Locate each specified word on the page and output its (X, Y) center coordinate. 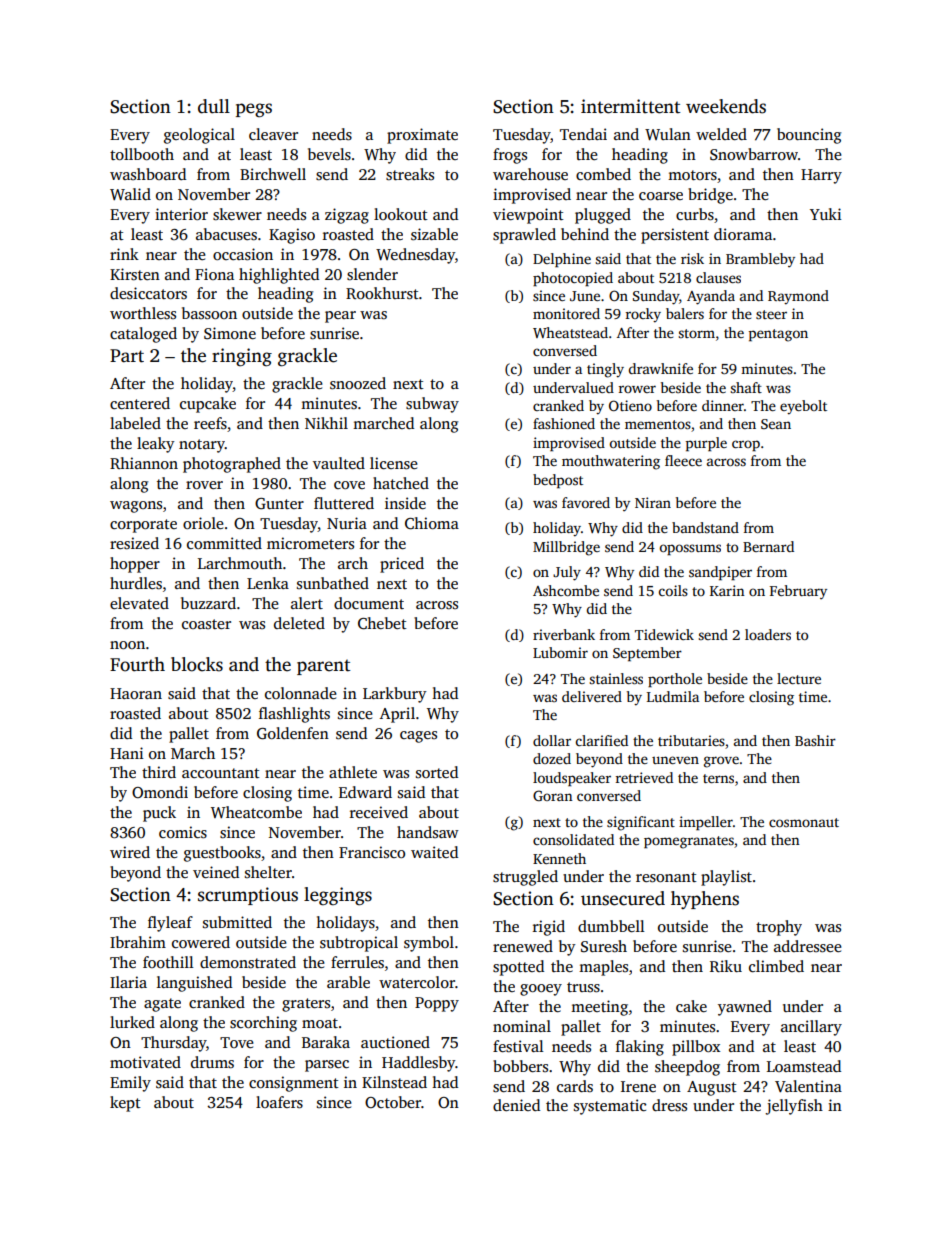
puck (159, 814)
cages (418, 737)
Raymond (798, 297)
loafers (279, 1102)
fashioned (564, 423)
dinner (723, 405)
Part (127, 356)
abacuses (226, 234)
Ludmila (673, 696)
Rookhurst (382, 293)
